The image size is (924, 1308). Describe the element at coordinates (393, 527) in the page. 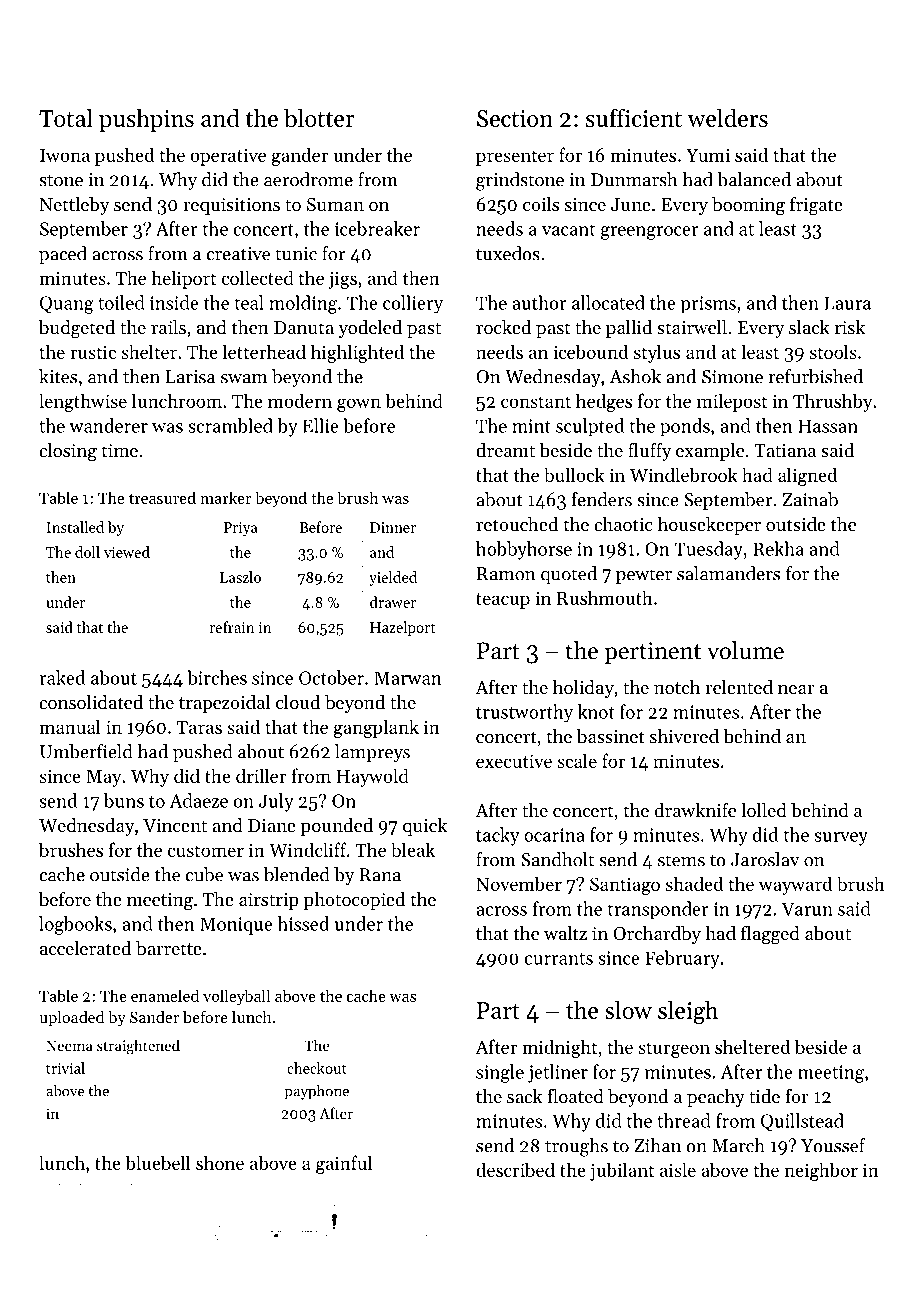

I see `Dinner` at that location.
